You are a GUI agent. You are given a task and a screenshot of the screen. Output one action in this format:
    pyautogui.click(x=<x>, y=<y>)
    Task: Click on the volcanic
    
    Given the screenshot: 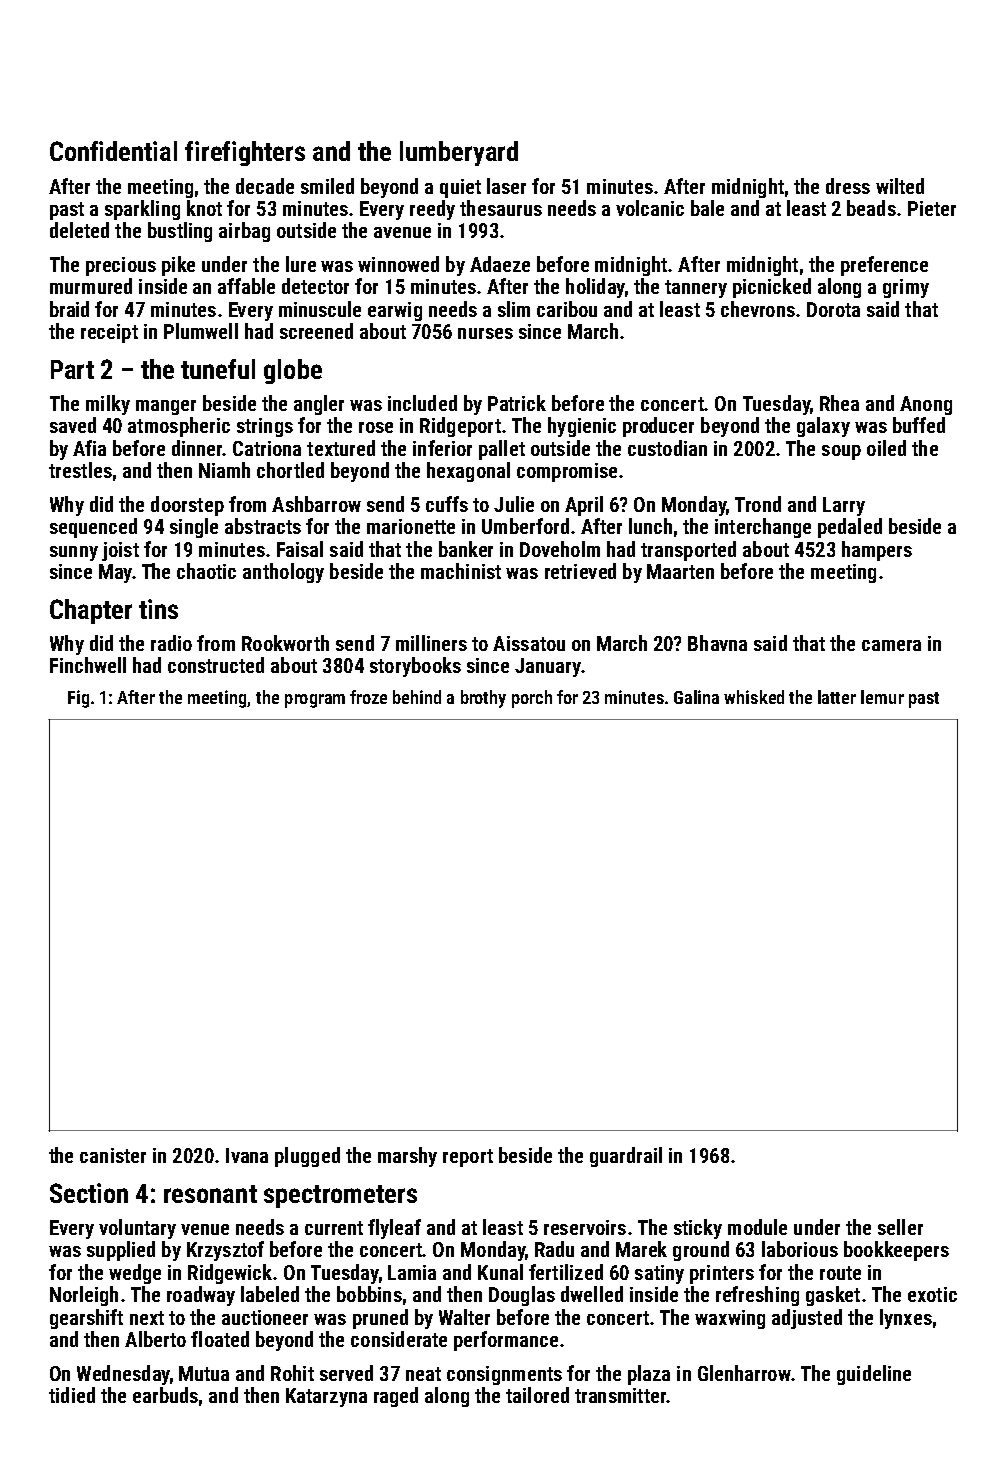 What is the action you would take?
    pyautogui.click(x=650, y=208)
